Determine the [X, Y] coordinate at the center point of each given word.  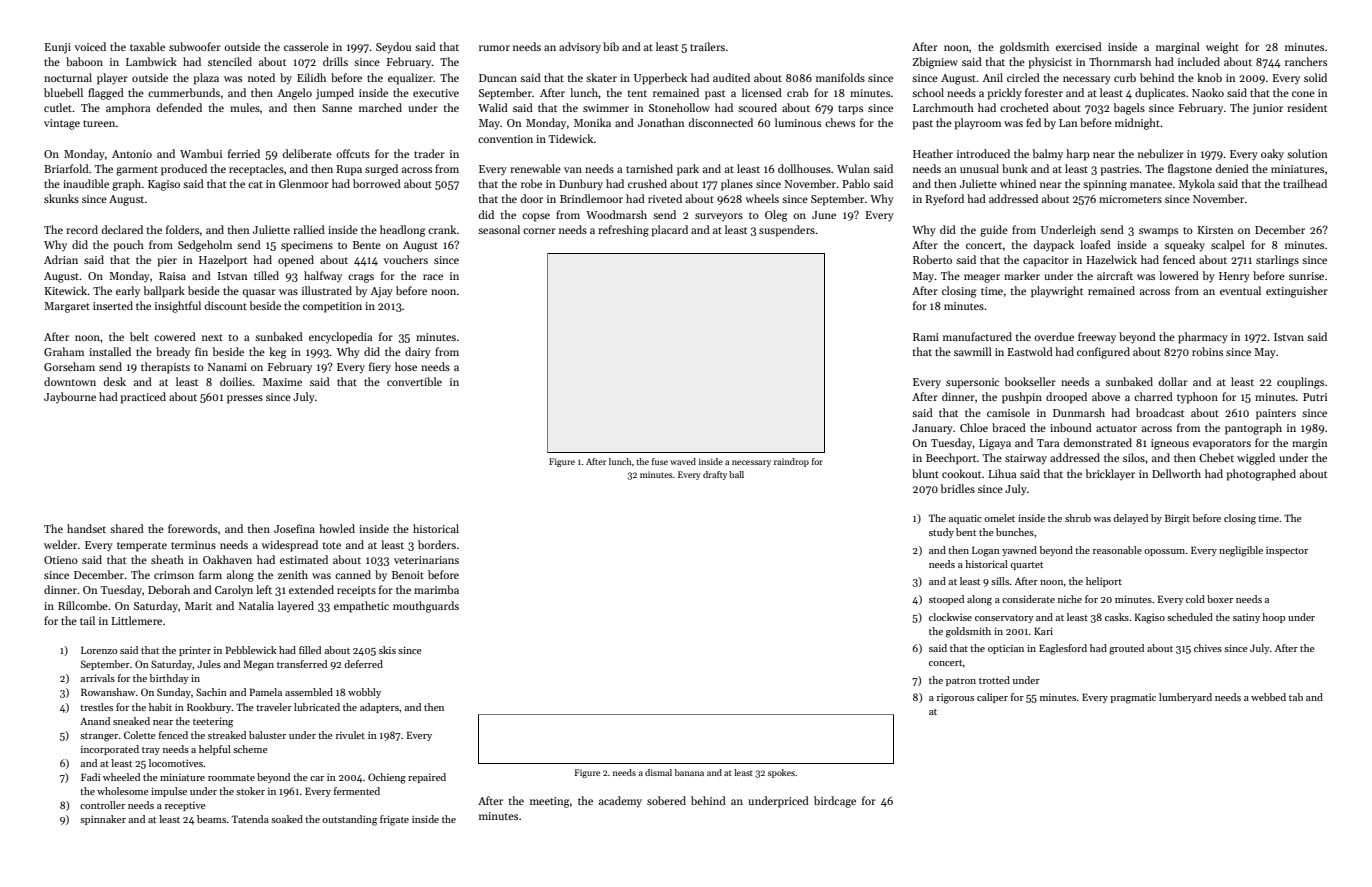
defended [179, 107]
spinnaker [103, 820]
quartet [1026, 566]
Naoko [1208, 92]
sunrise [1306, 276]
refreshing [623, 231]
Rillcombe [83, 605]
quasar [259, 293]
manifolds [840, 77]
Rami [926, 337]
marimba [436, 589]
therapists [165, 368]
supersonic [972, 383]
